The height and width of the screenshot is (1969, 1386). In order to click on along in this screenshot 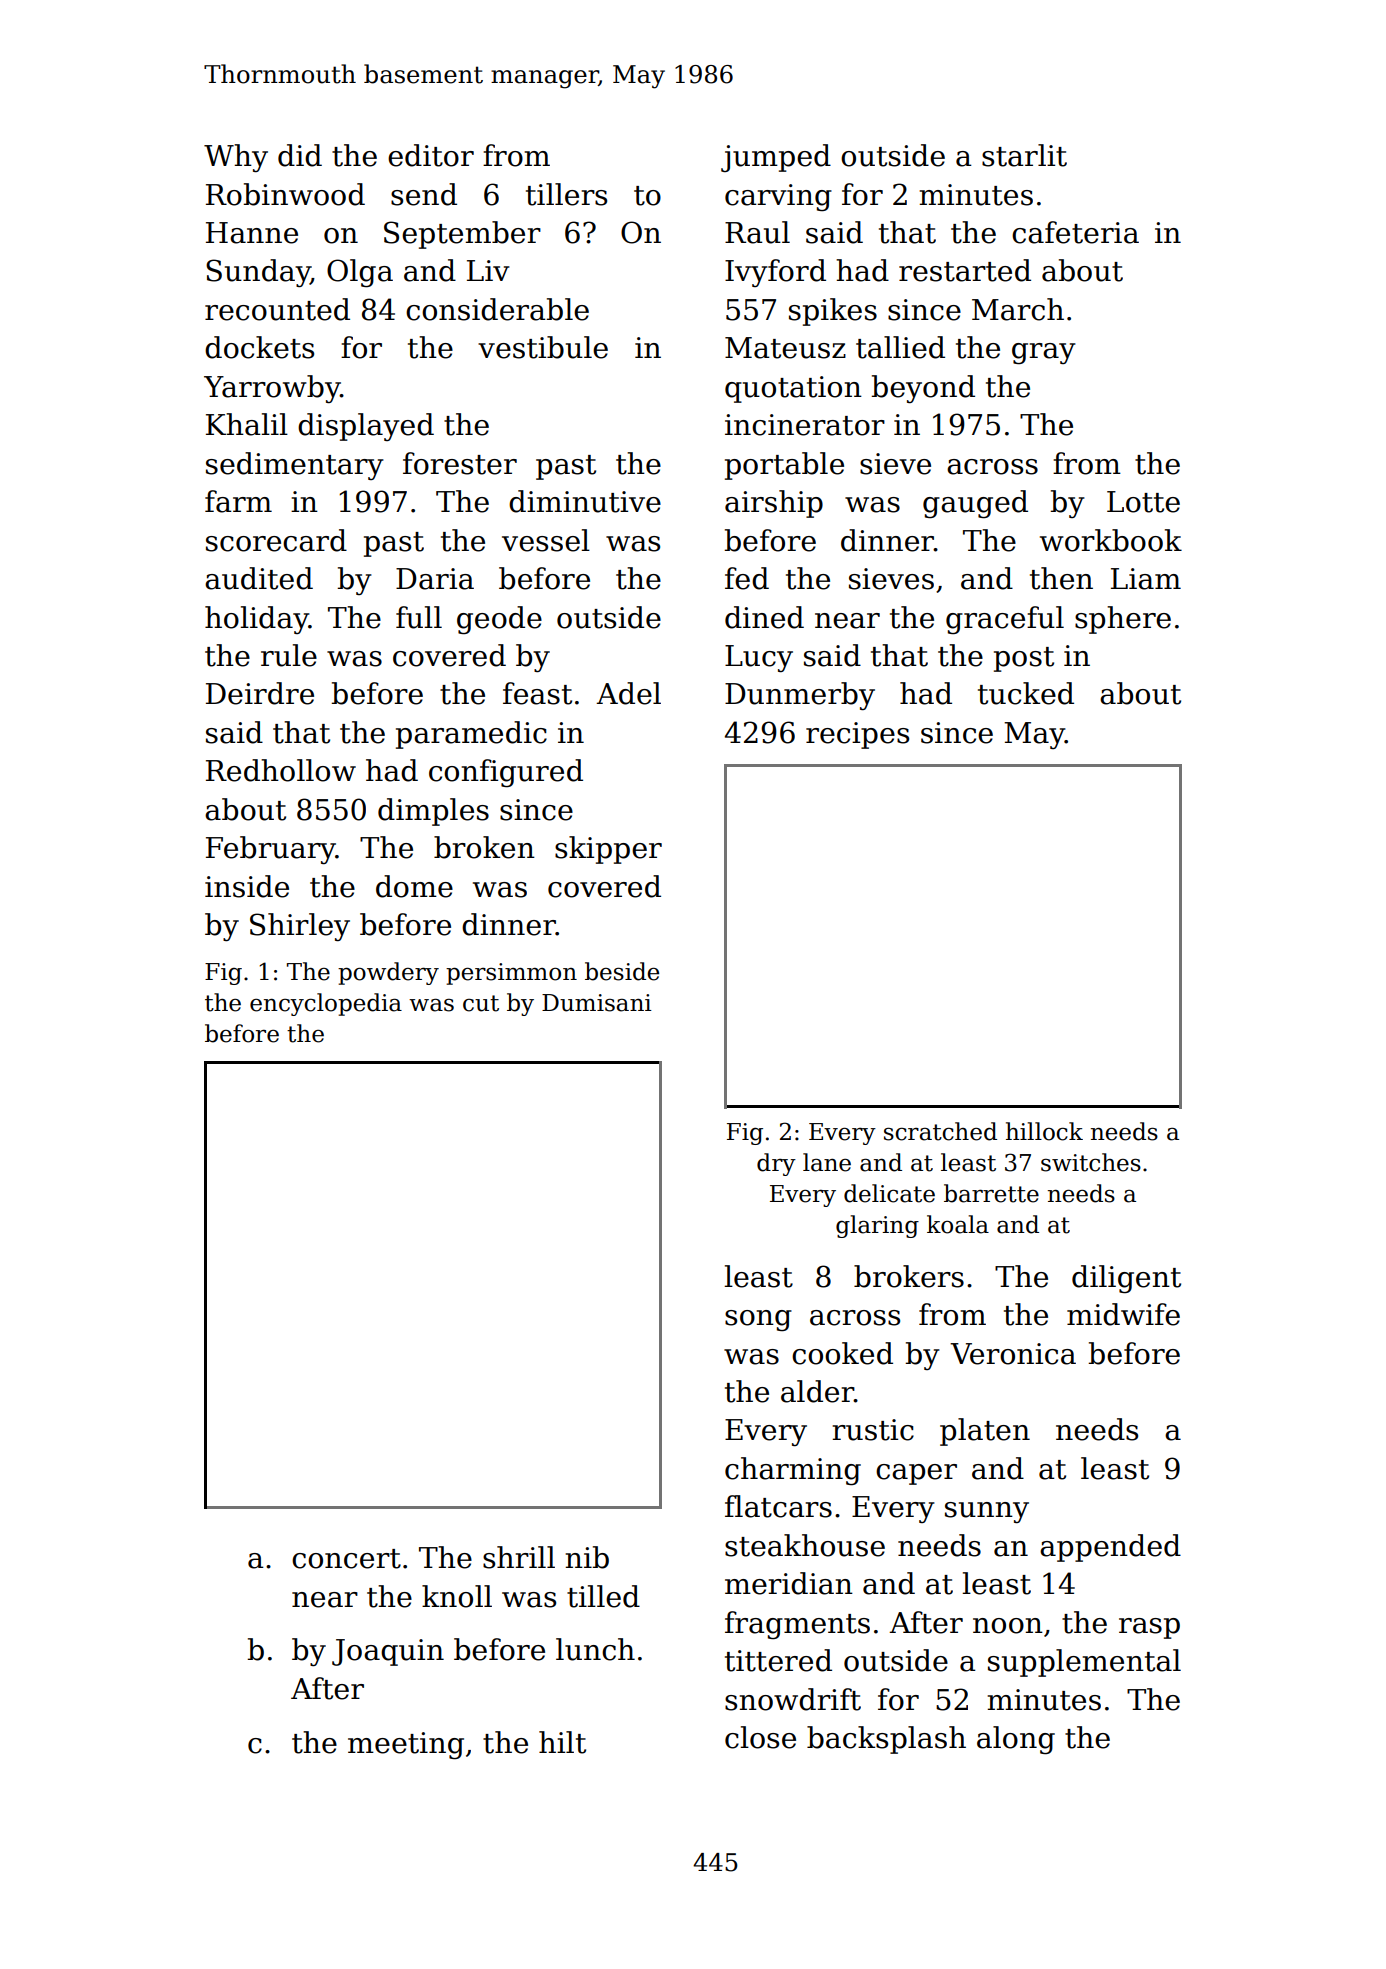, I will do `click(1016, 1740)`.
